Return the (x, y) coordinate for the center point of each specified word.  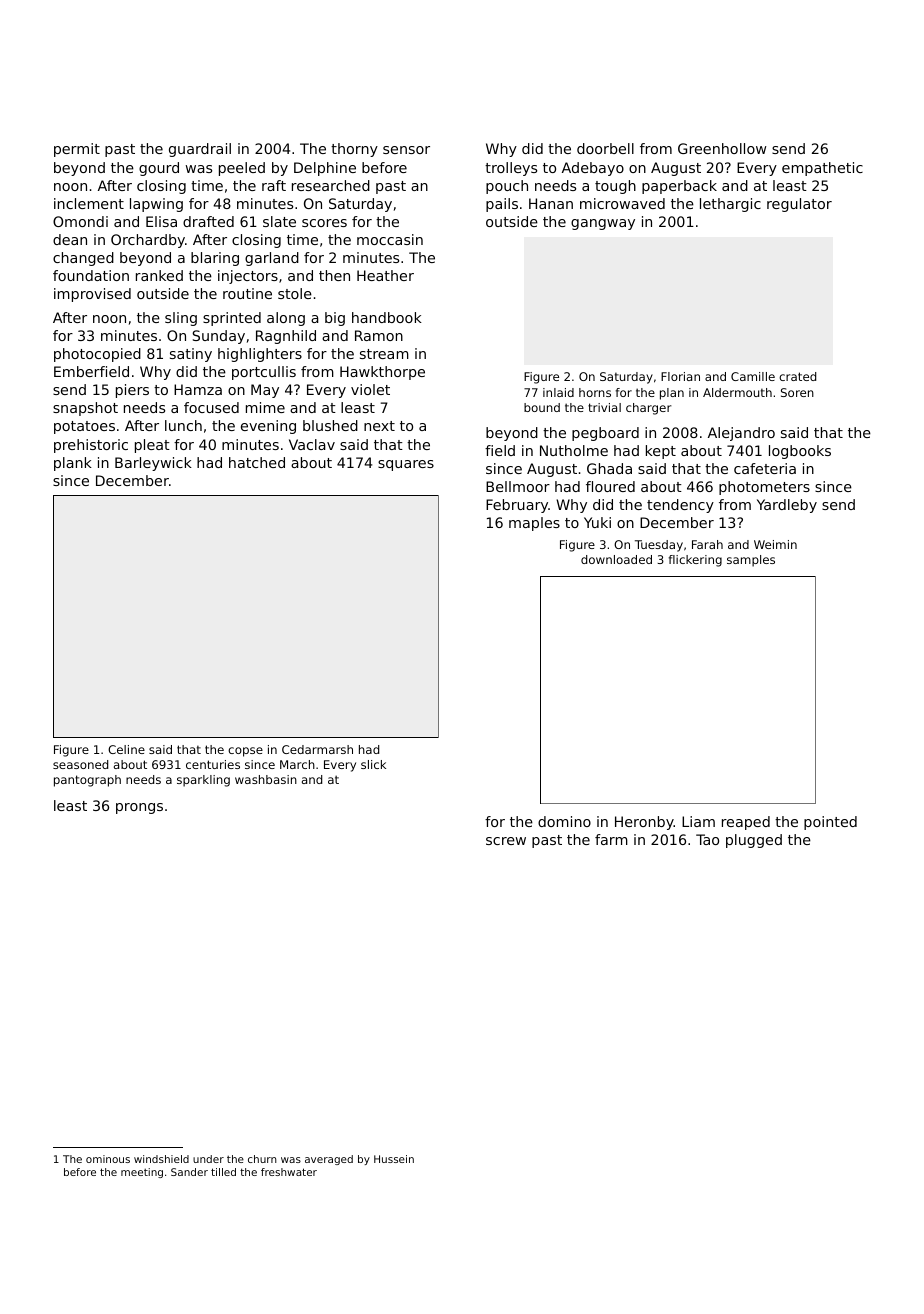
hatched (257, 462)
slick (373, 764)
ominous (108, 1159)
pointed (830, 823)
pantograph (87, 781)
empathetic (822, 169)
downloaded (616, 559)
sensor (406, 150)
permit (77, 150)
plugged (754, 841)
